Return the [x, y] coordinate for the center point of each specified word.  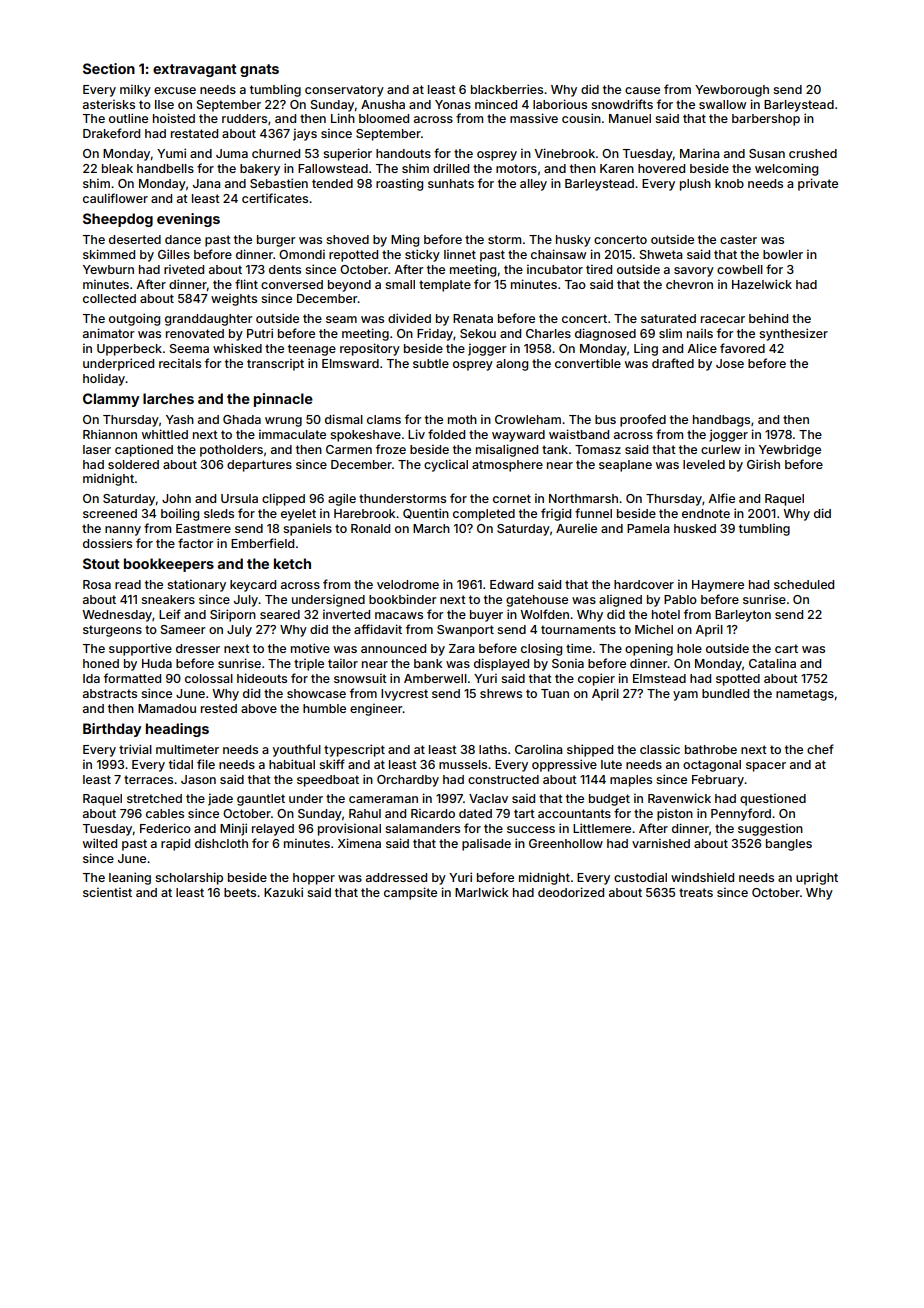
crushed [813, 153]
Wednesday [117, 616]
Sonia [568, 663]
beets [240, 892]
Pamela [648, 528]
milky [135, 90]
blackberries [507, 89]
